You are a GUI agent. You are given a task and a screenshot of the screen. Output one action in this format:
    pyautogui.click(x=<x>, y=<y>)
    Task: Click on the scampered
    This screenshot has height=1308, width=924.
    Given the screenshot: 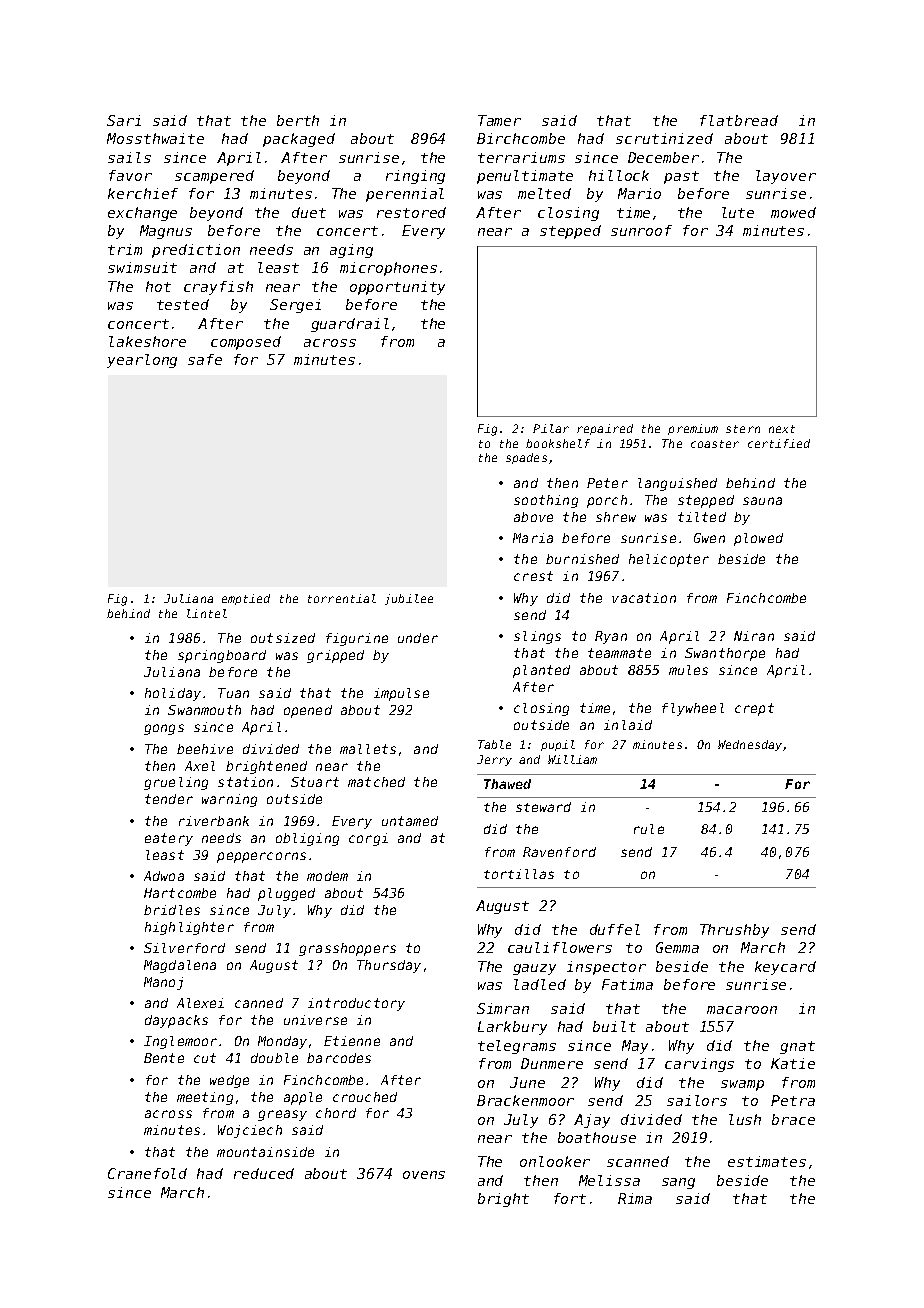 What is the action you would take?
    pyautogui.click(x=214, y=177)
